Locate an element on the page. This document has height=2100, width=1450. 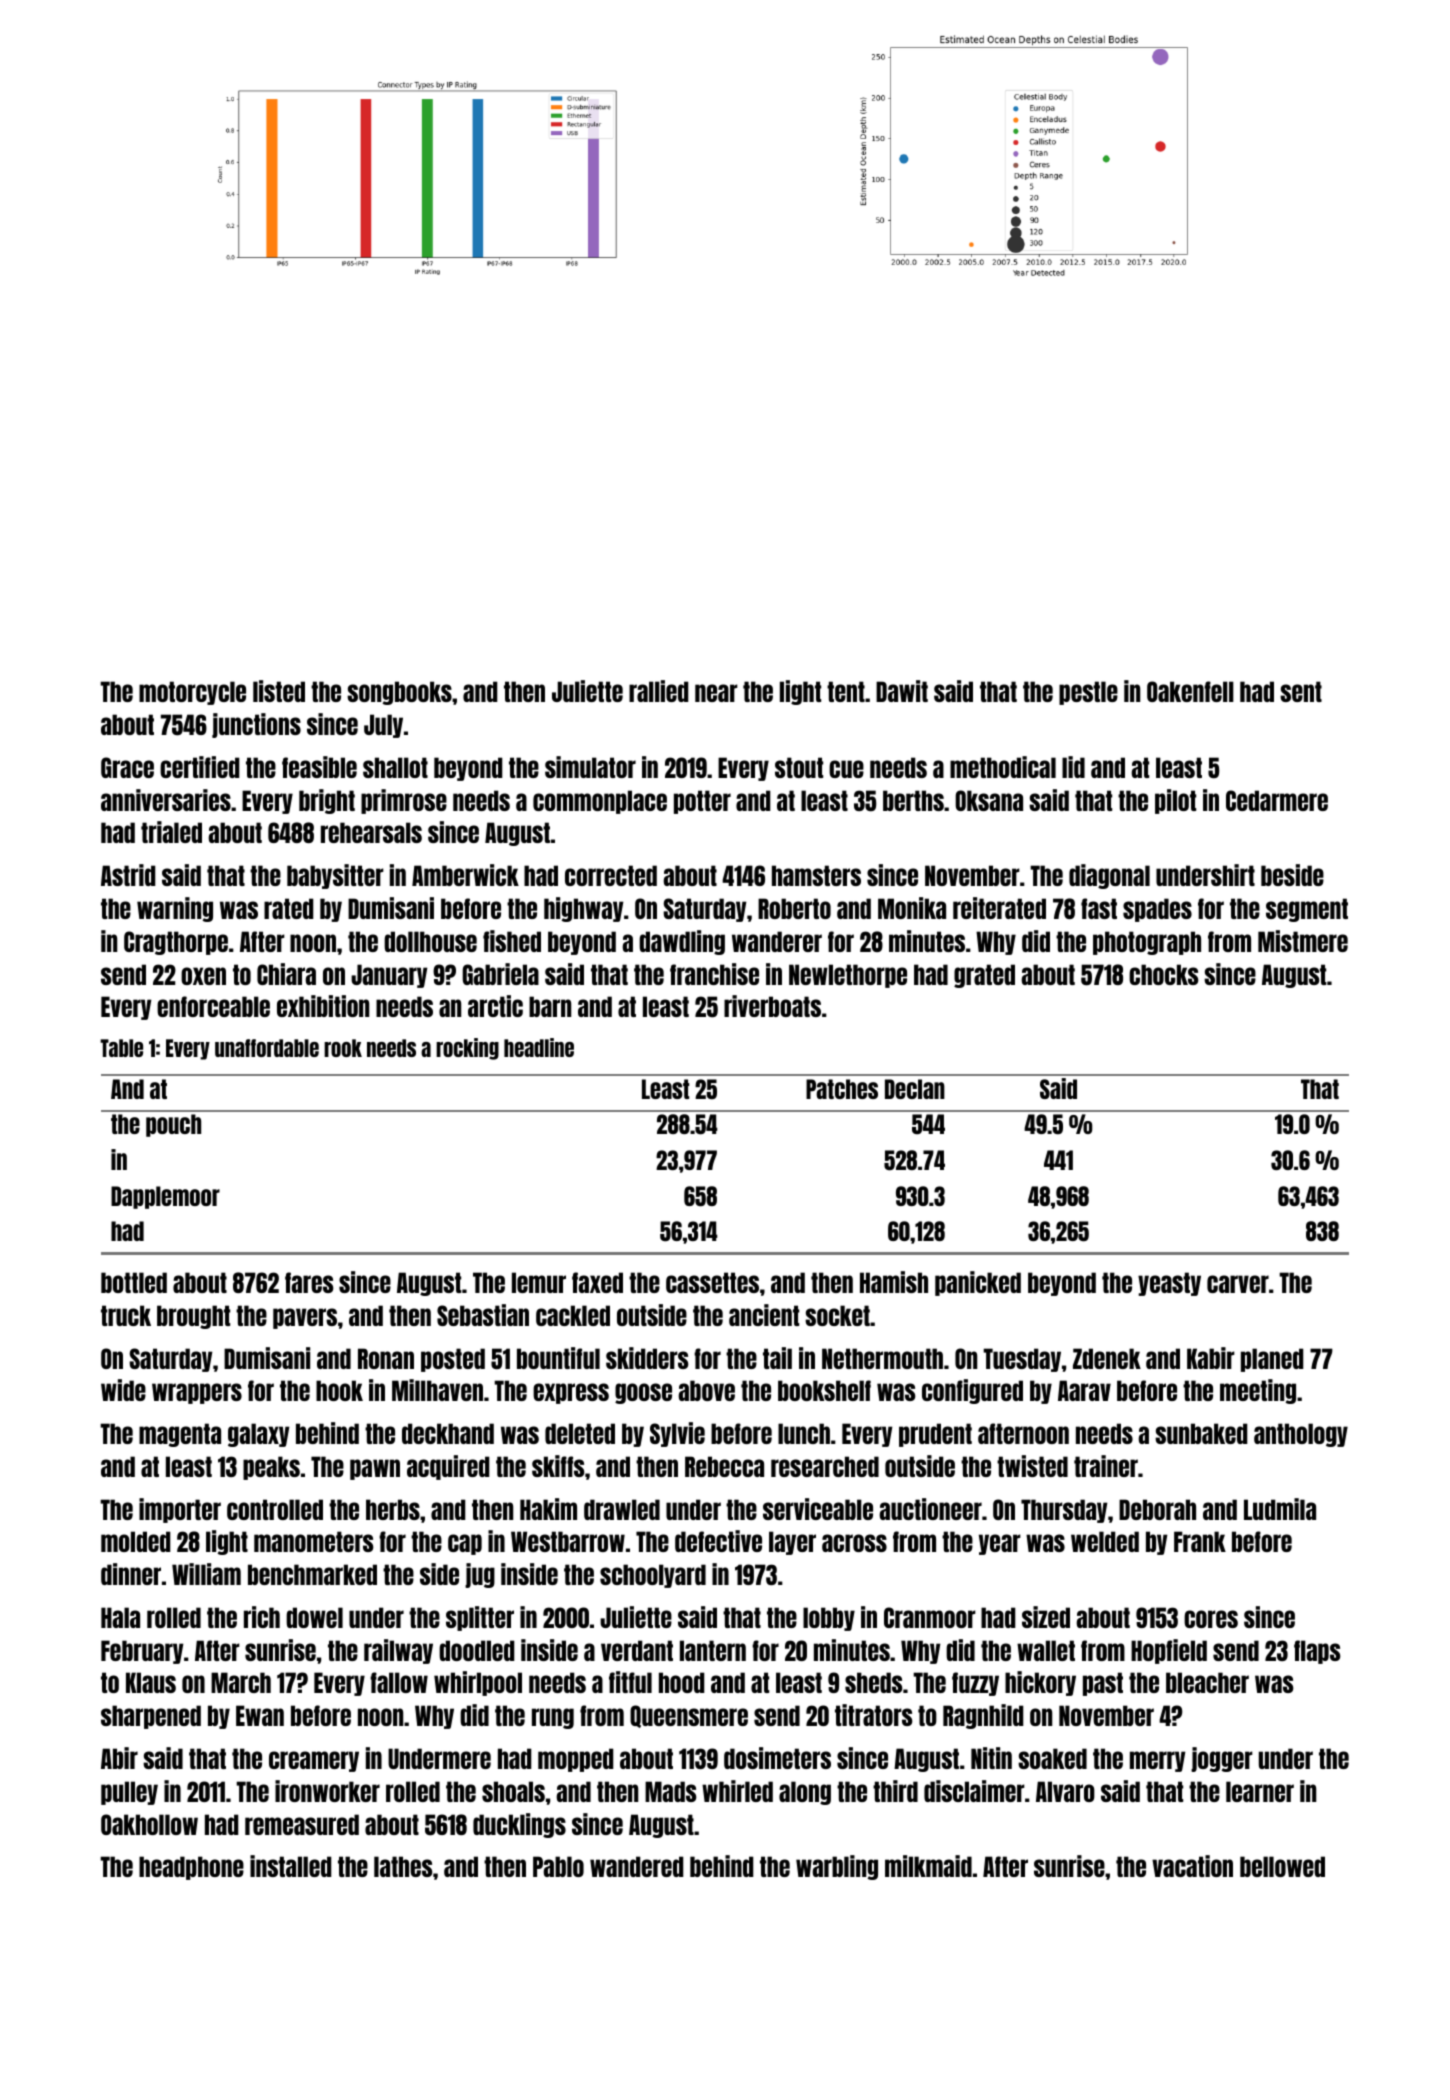
lemur is located at coordinates (539, 1282).
